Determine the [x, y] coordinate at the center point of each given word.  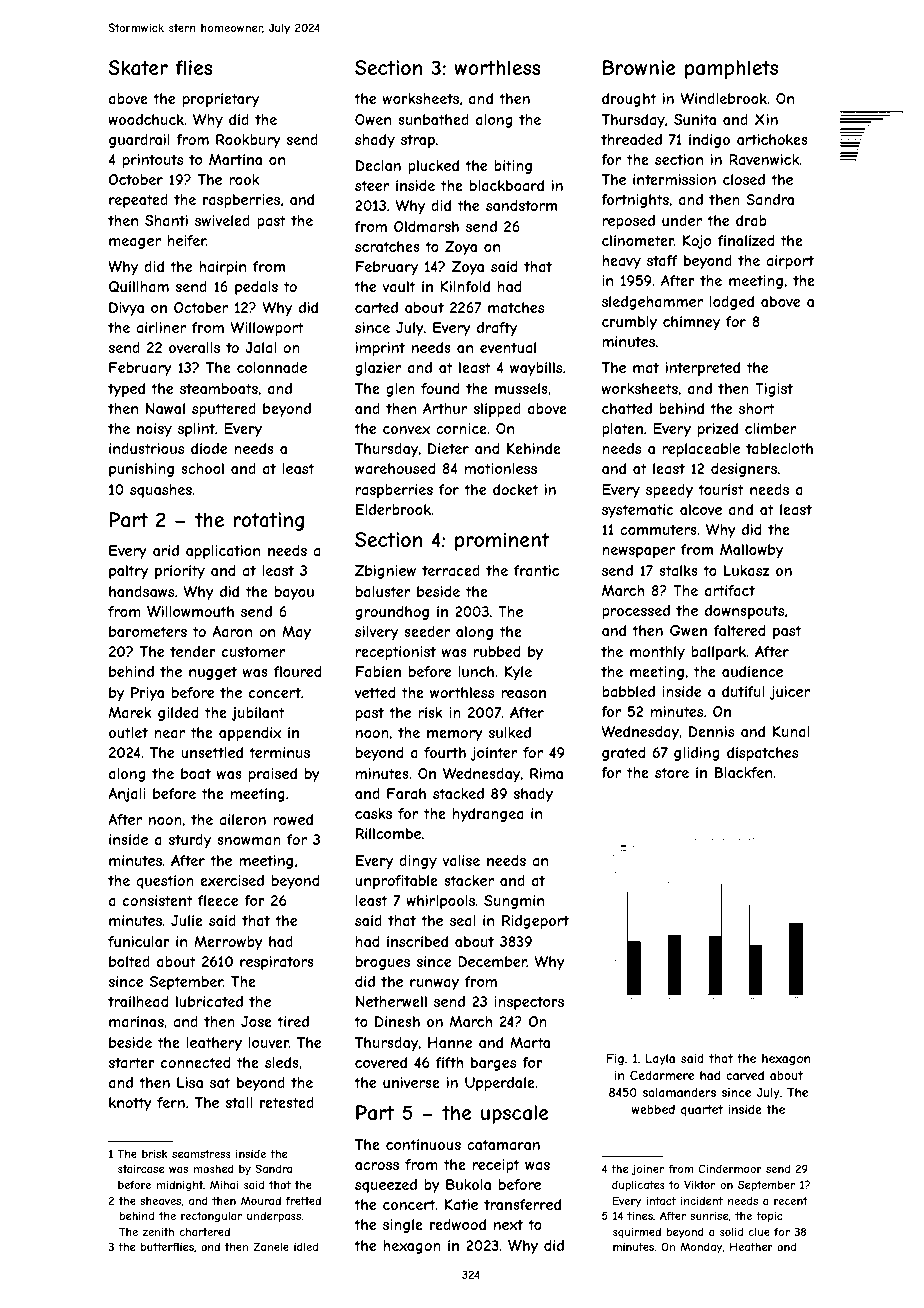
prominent [502, 541]
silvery [376, 633]
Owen [373, 119]
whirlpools [440, 902]
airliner [161, 327]
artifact [730, 590]
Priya [147, 694]
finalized [746, 240]
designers [744, 470]
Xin [766, 119]
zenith [158, 1231]
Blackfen [743, 772]
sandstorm [521, 205]
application [223, 552]
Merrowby [228, 943]
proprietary [221, 100]
